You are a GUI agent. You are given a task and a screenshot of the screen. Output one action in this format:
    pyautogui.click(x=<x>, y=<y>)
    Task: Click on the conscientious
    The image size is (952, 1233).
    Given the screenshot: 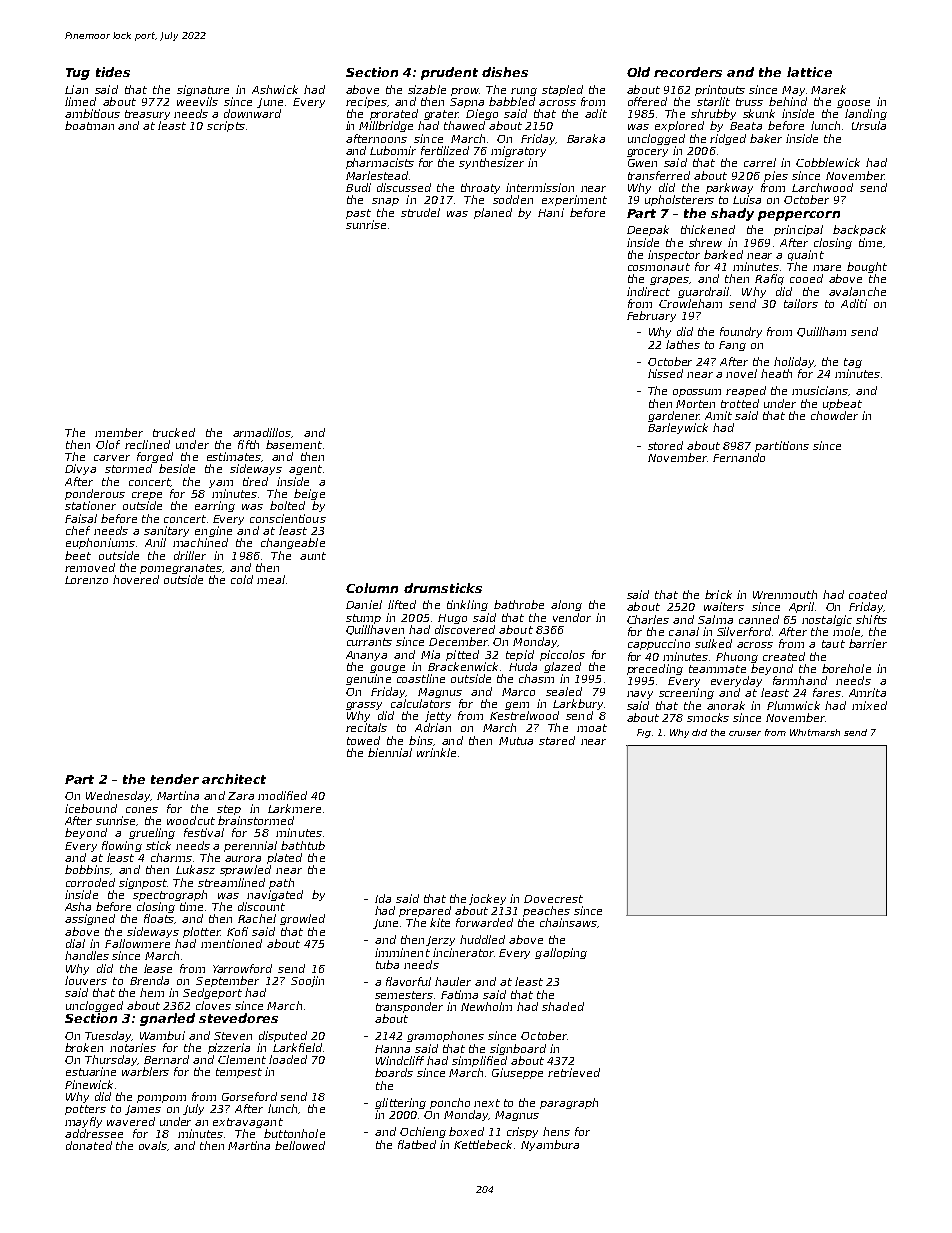 What is the action you would take?
    pyautogui.click(x=288, y=518)
